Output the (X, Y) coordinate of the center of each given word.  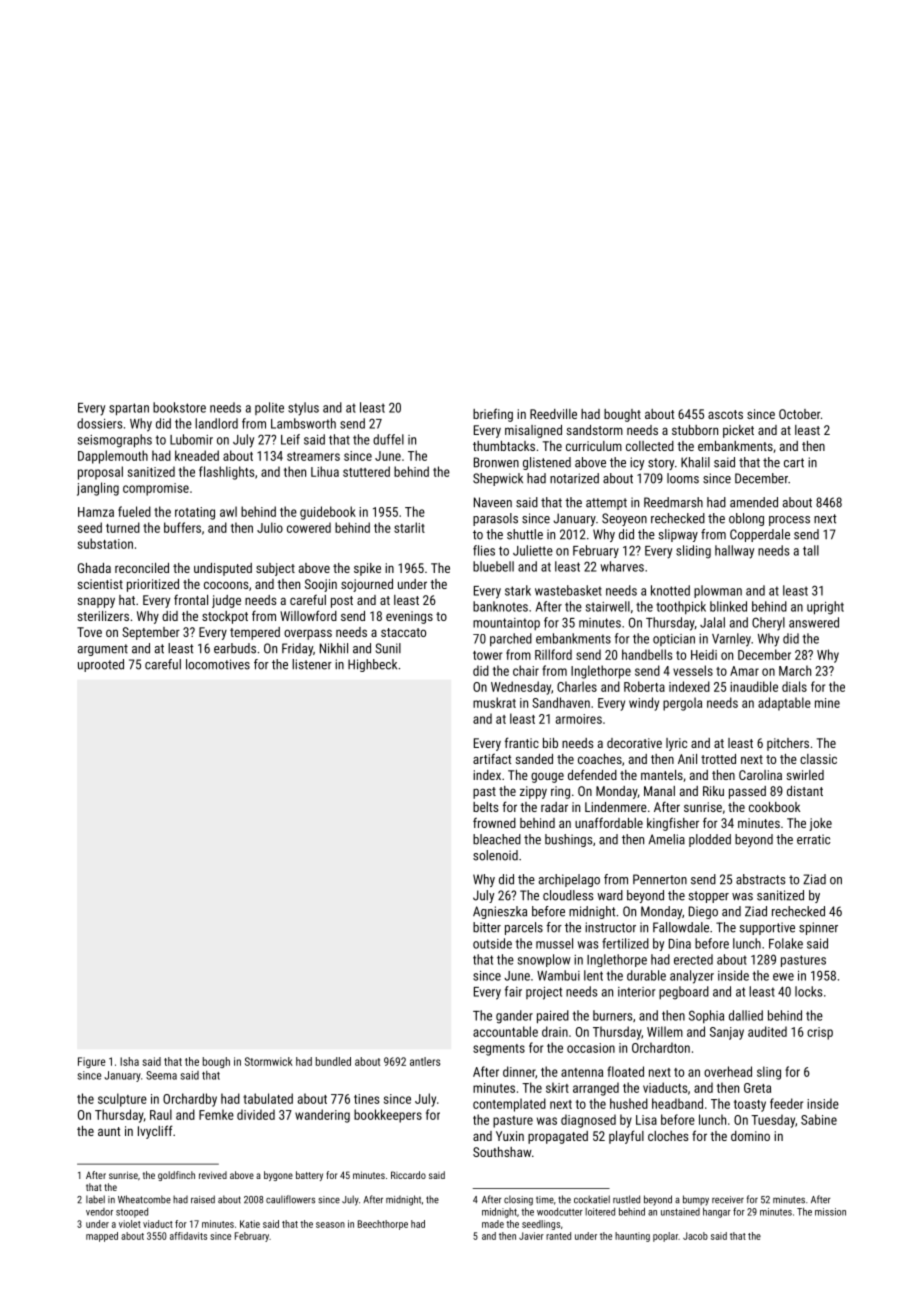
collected (650, 446)
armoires (579, 719)
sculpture (122, 1100)
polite (269, 408)
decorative (634, 743)
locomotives (218, 664)
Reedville (553, 414)
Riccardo (408, 1175)
